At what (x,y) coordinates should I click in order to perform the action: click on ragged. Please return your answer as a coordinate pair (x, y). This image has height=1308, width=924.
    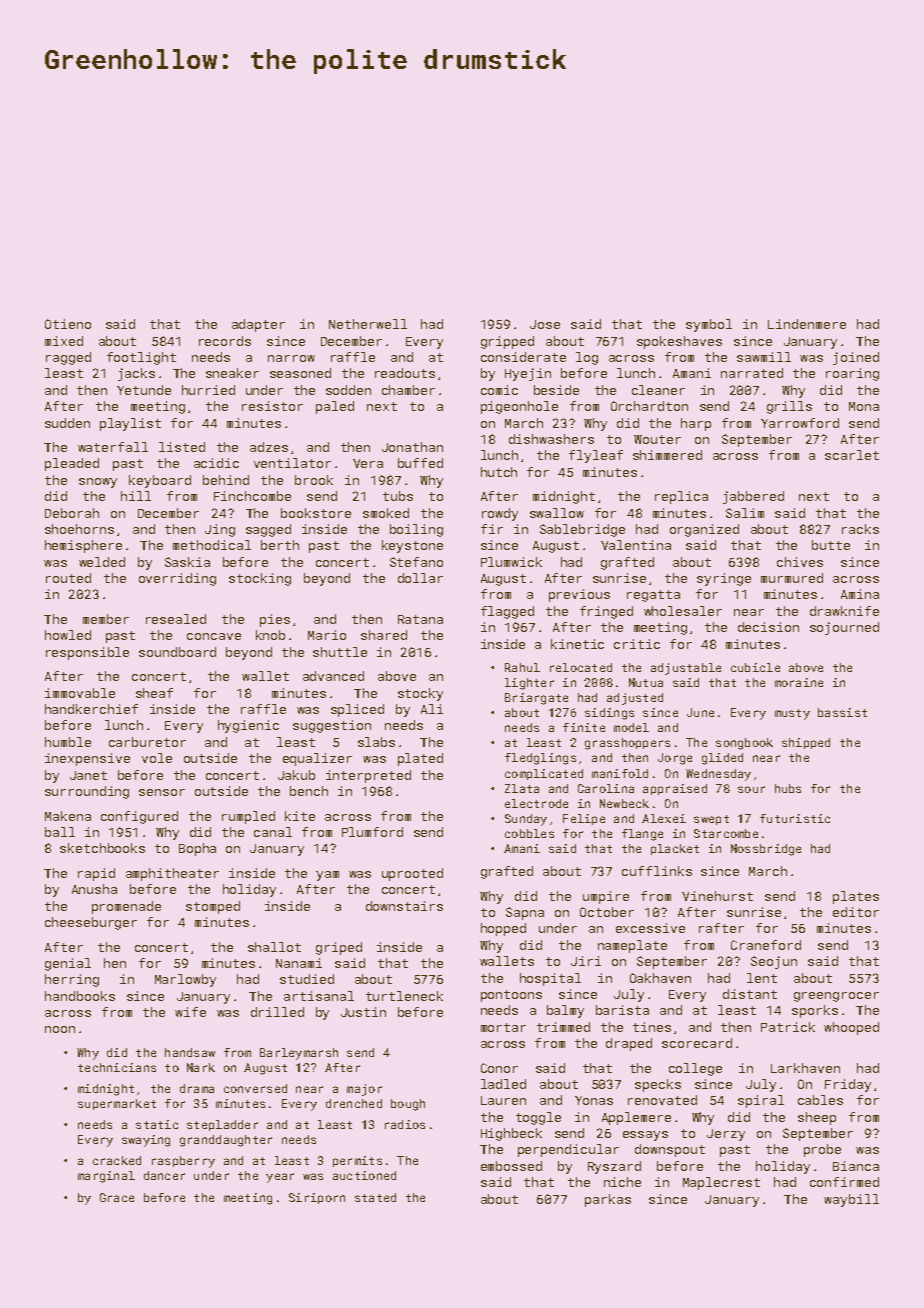
    Looking at the image, I should click on (68, 358).
